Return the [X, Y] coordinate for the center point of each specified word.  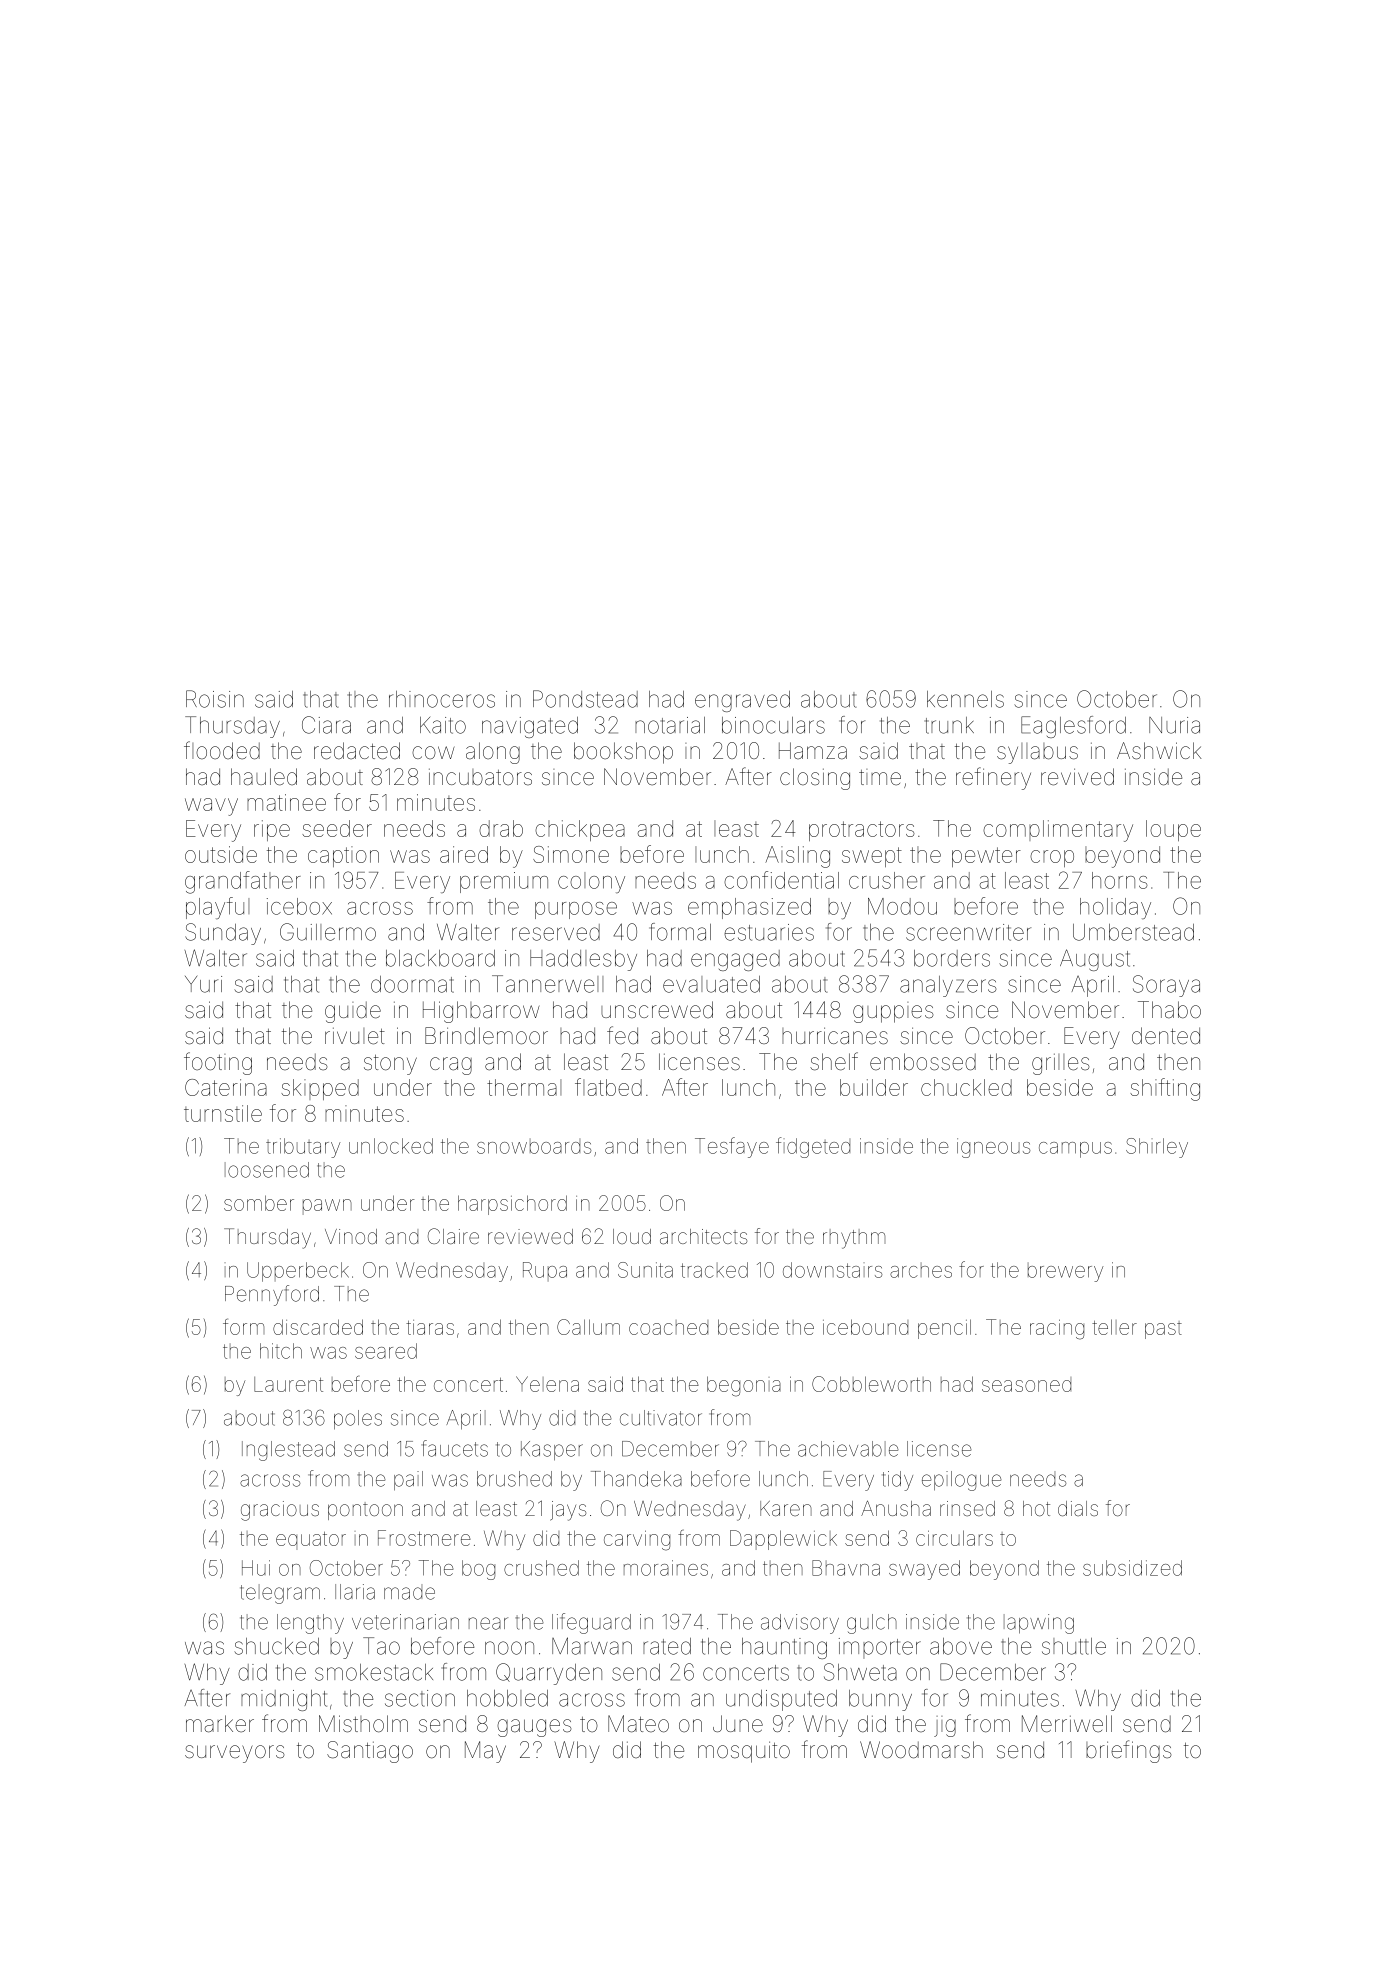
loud [632, 1236]
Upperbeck [298, 1272]
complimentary [1058, 831]
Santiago [370, 1752]
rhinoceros [442, 699]
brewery [1065, 1272]
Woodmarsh [921, 1750]
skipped [320, 1089]
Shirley [1157, 1148]
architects [703, 1236]
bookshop [623, 753]
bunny [880, 1700]
